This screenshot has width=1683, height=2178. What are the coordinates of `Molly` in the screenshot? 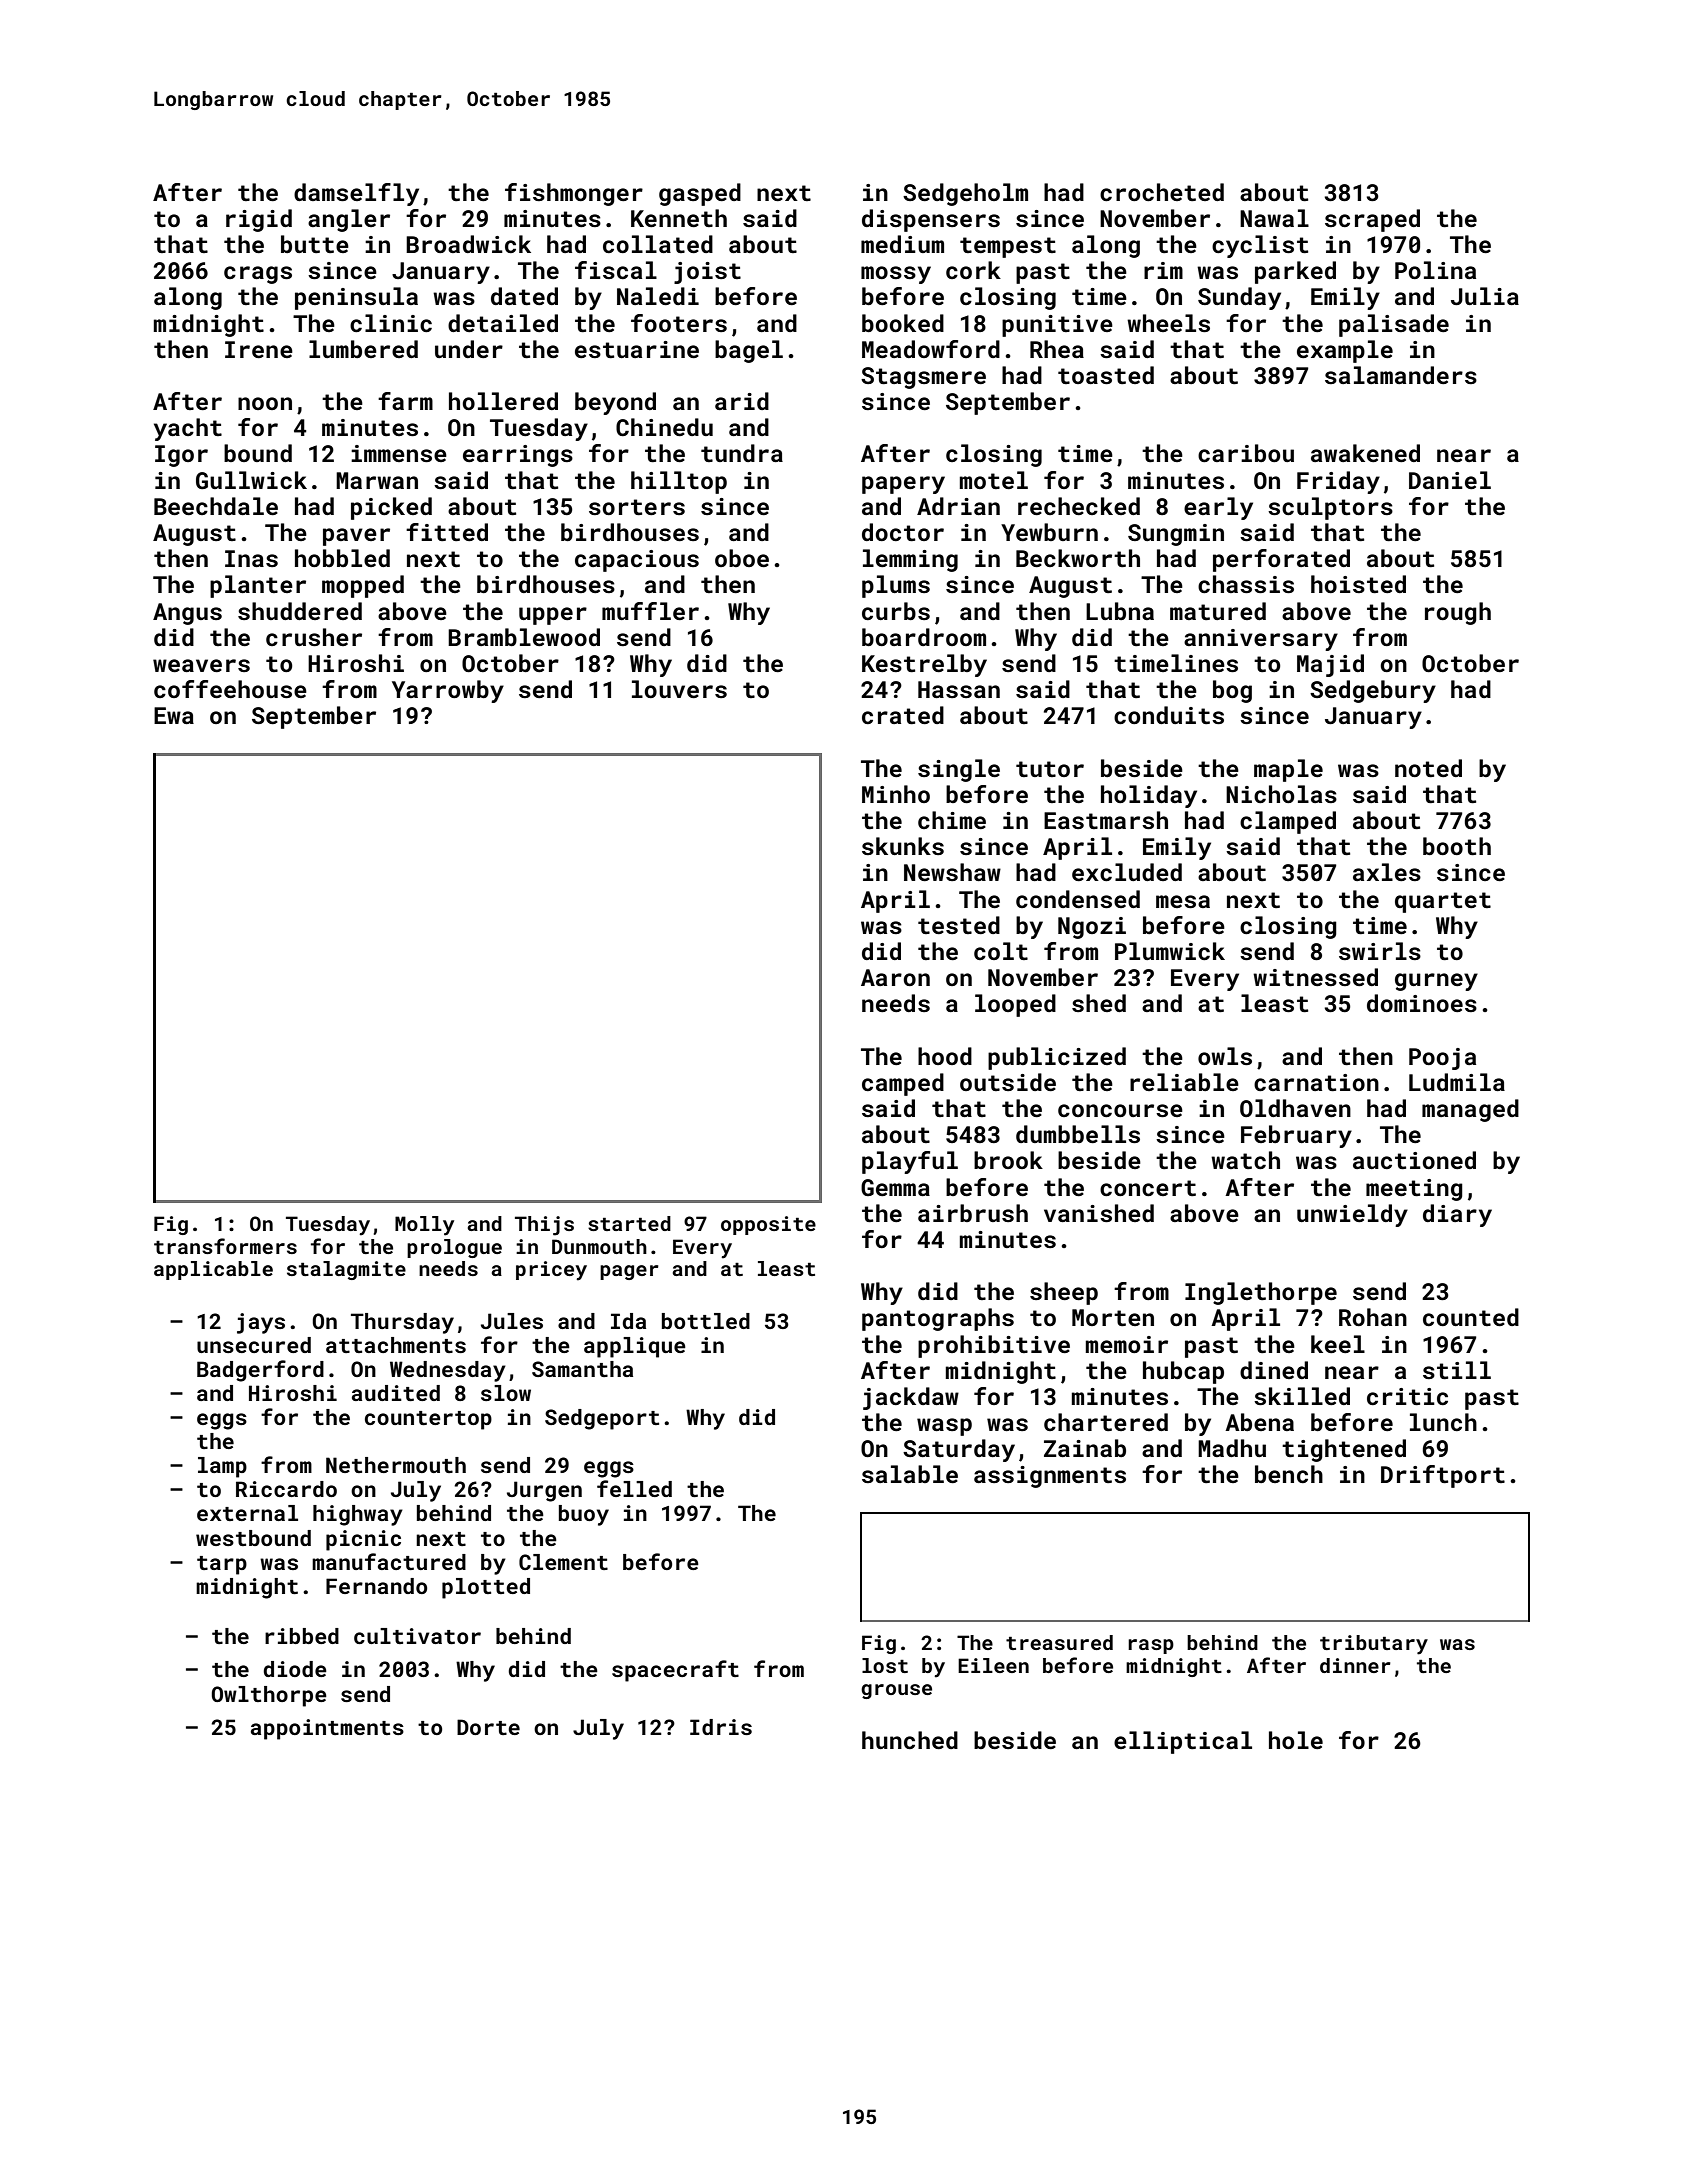 It's located at (424, 1226).
